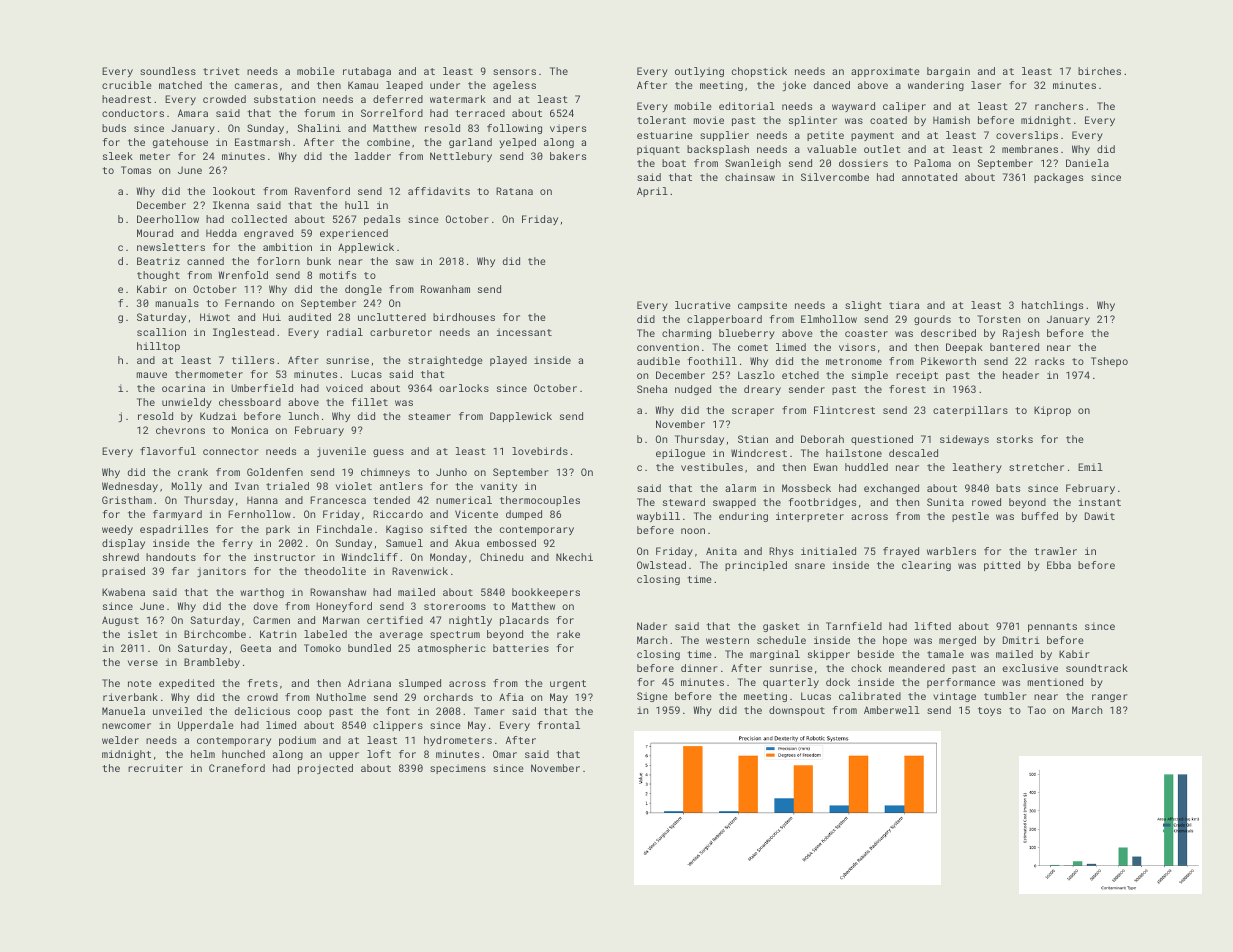 The image size is (1233, 952). What do you see at coordinates (151, 375) in the page?
I see `mauve` at bounding box center [151, 375].
